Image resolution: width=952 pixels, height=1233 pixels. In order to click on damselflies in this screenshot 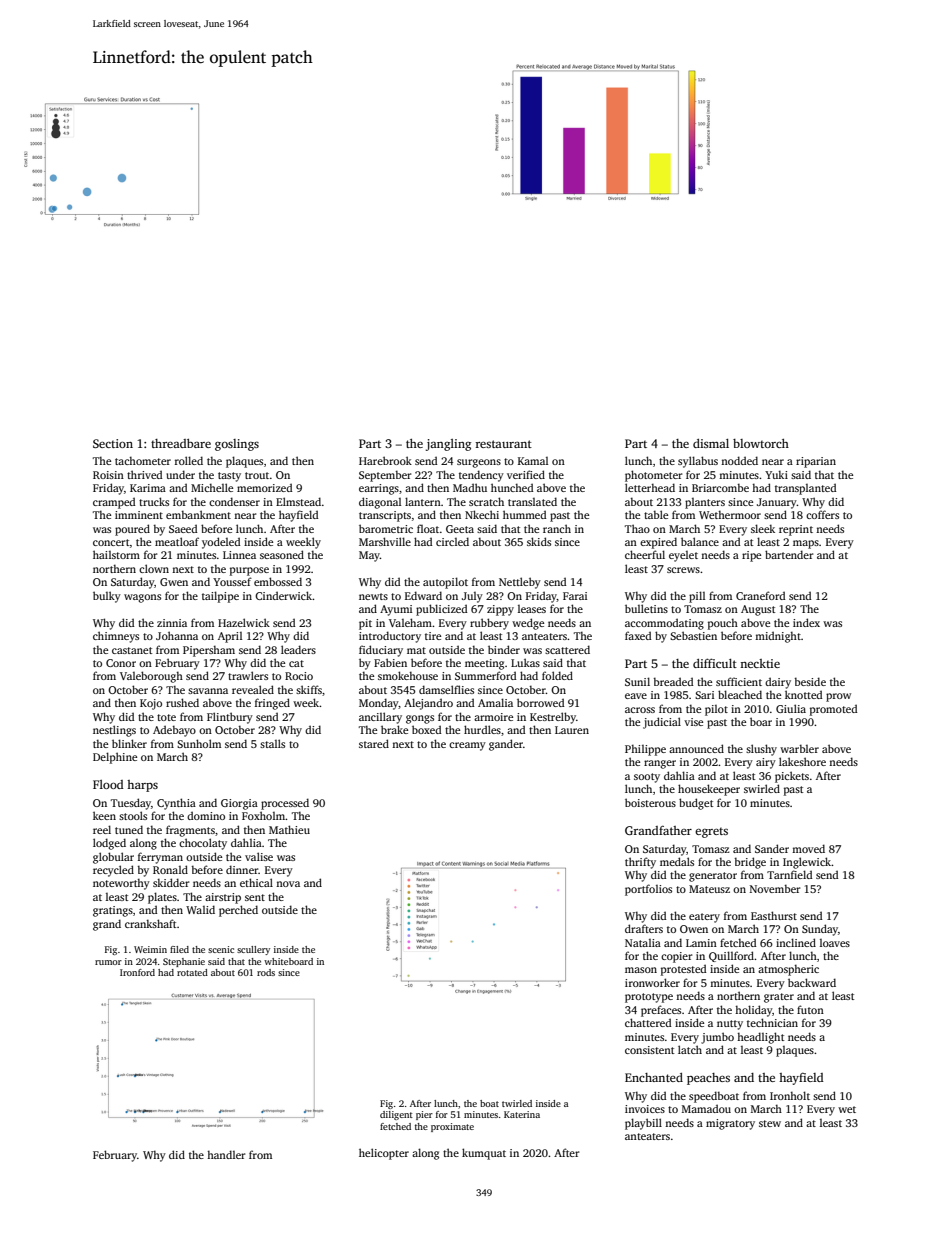, I will do `click(446, 689)`.
